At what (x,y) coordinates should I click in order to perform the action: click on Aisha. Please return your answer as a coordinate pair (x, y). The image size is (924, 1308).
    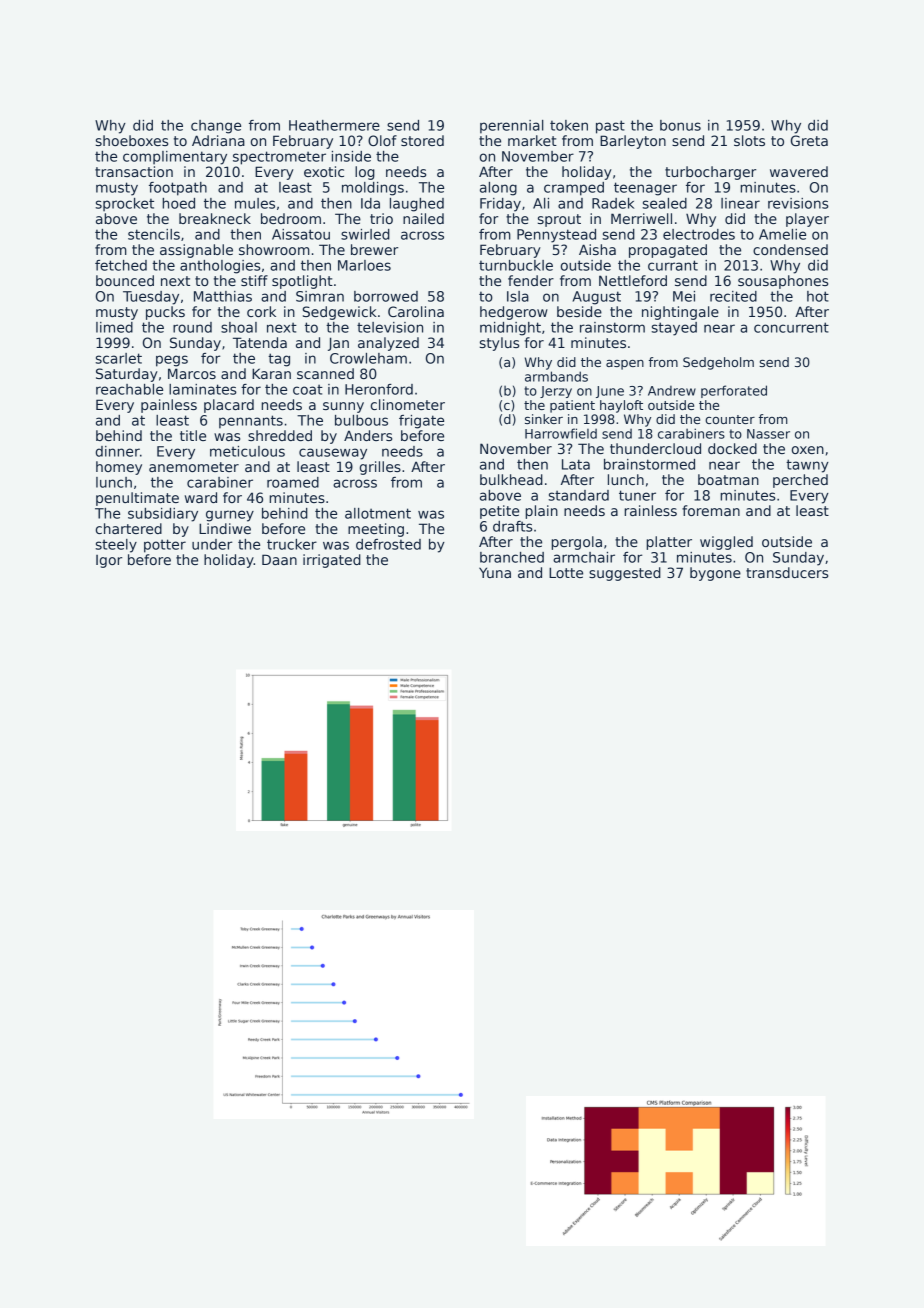
    Looking at the image, I should click on (597, 249).
